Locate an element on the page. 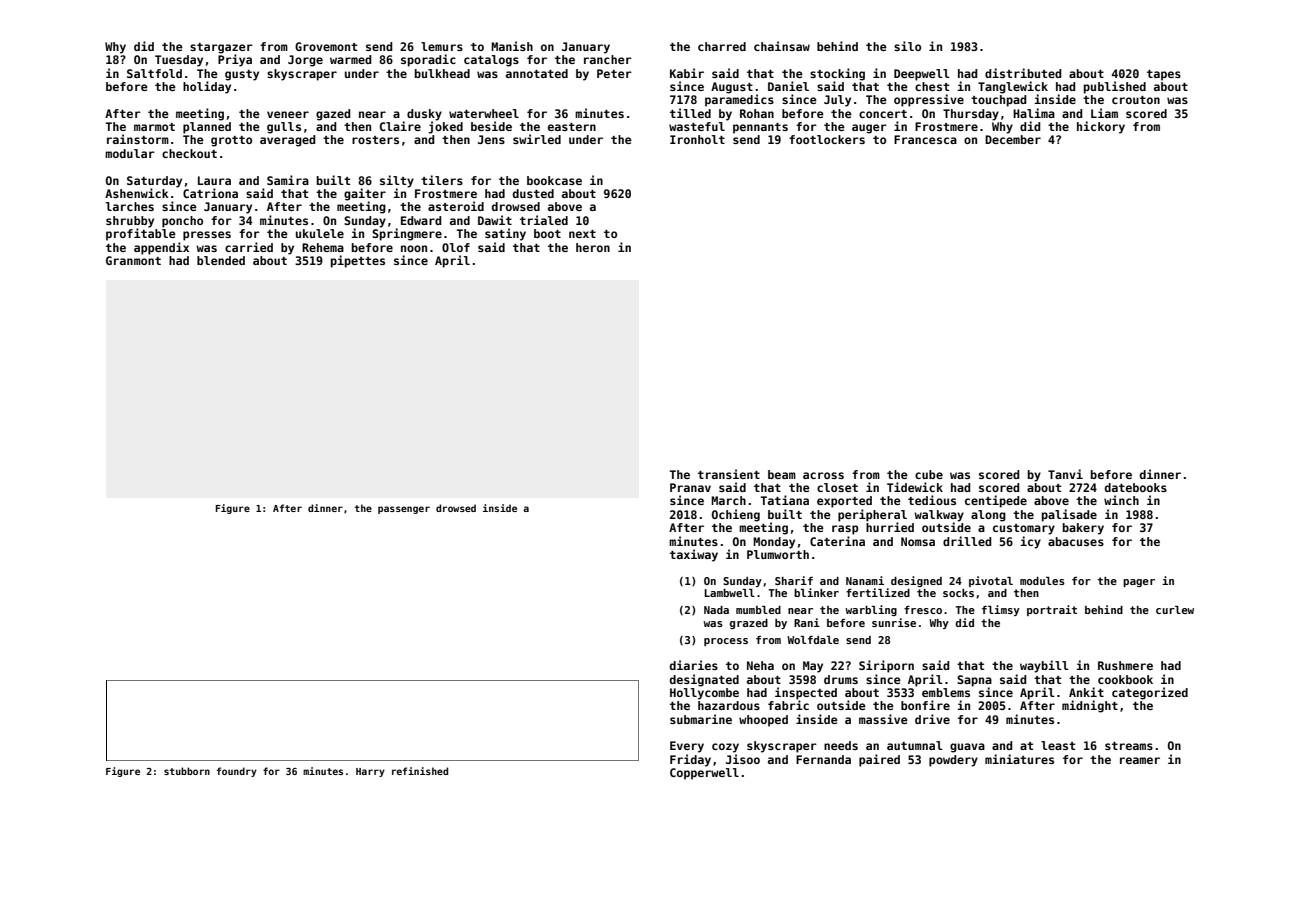  streams is located at coordinates (1129, 746).
